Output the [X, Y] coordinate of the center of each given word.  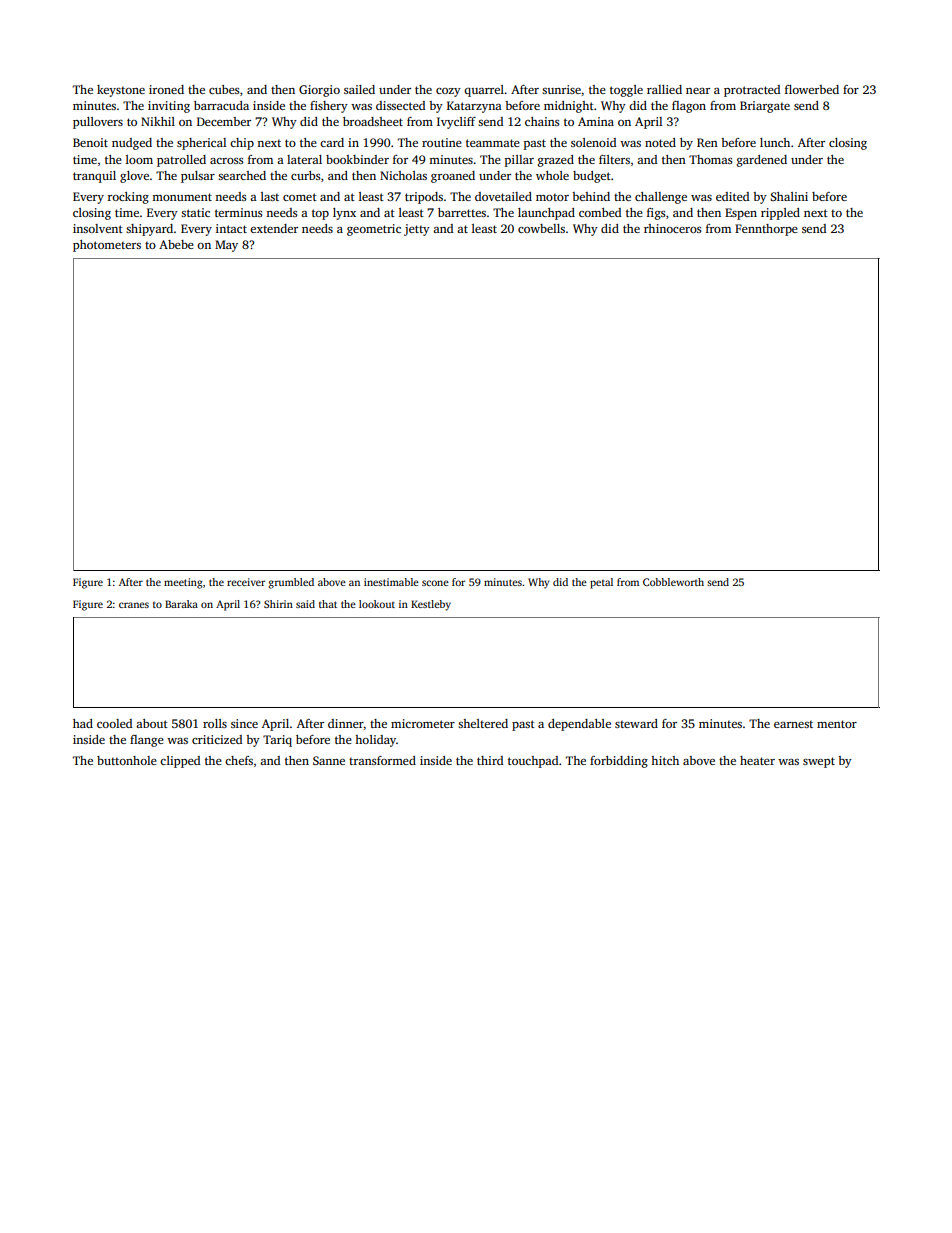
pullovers [98, 123]
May [226, 246]
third [490, 760]
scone [435, 583]
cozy [448, 92]
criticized [217, 739]
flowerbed [812, 89]
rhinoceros [672, 228]
